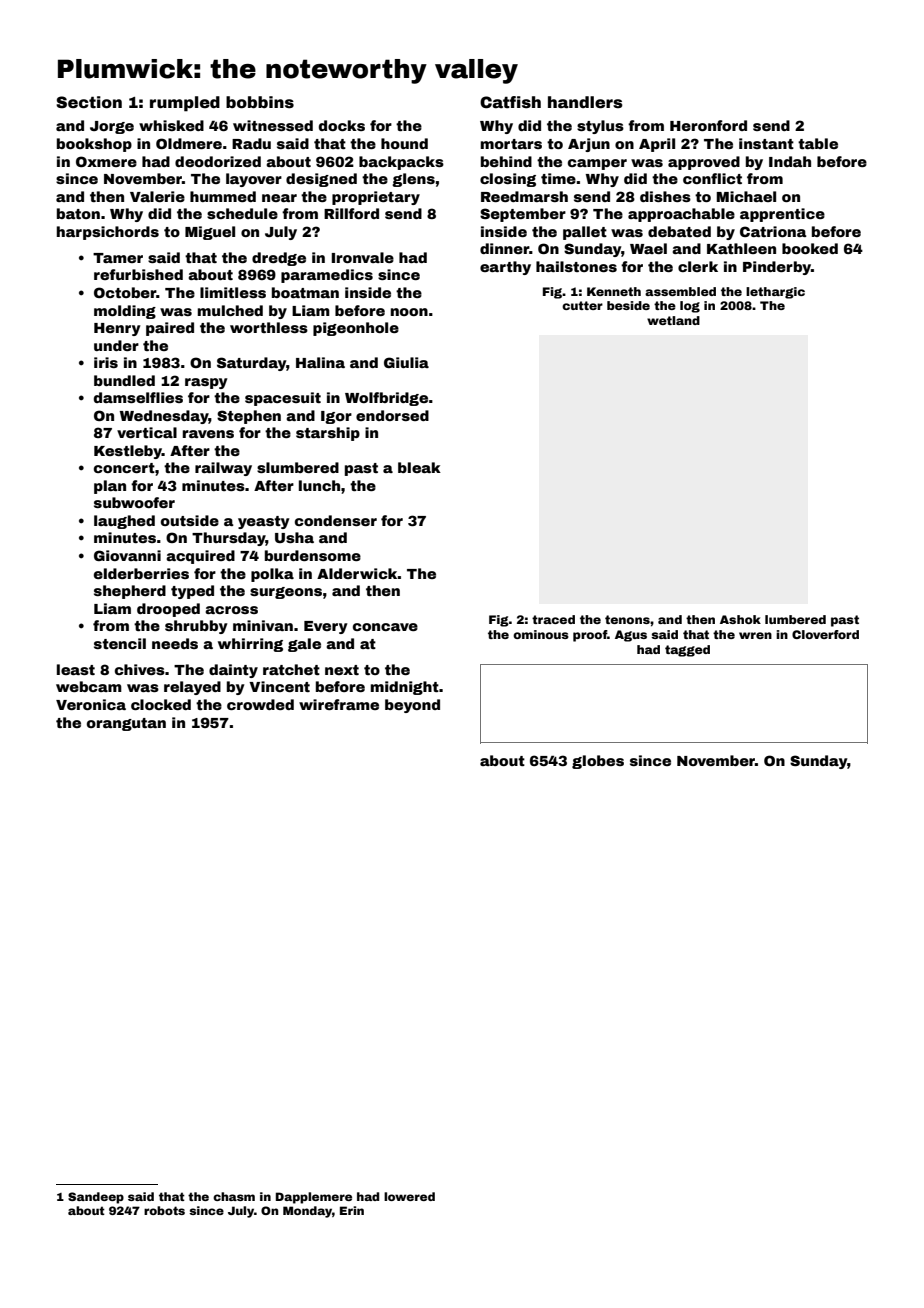  I want to click on concert, so click(124, 468).
